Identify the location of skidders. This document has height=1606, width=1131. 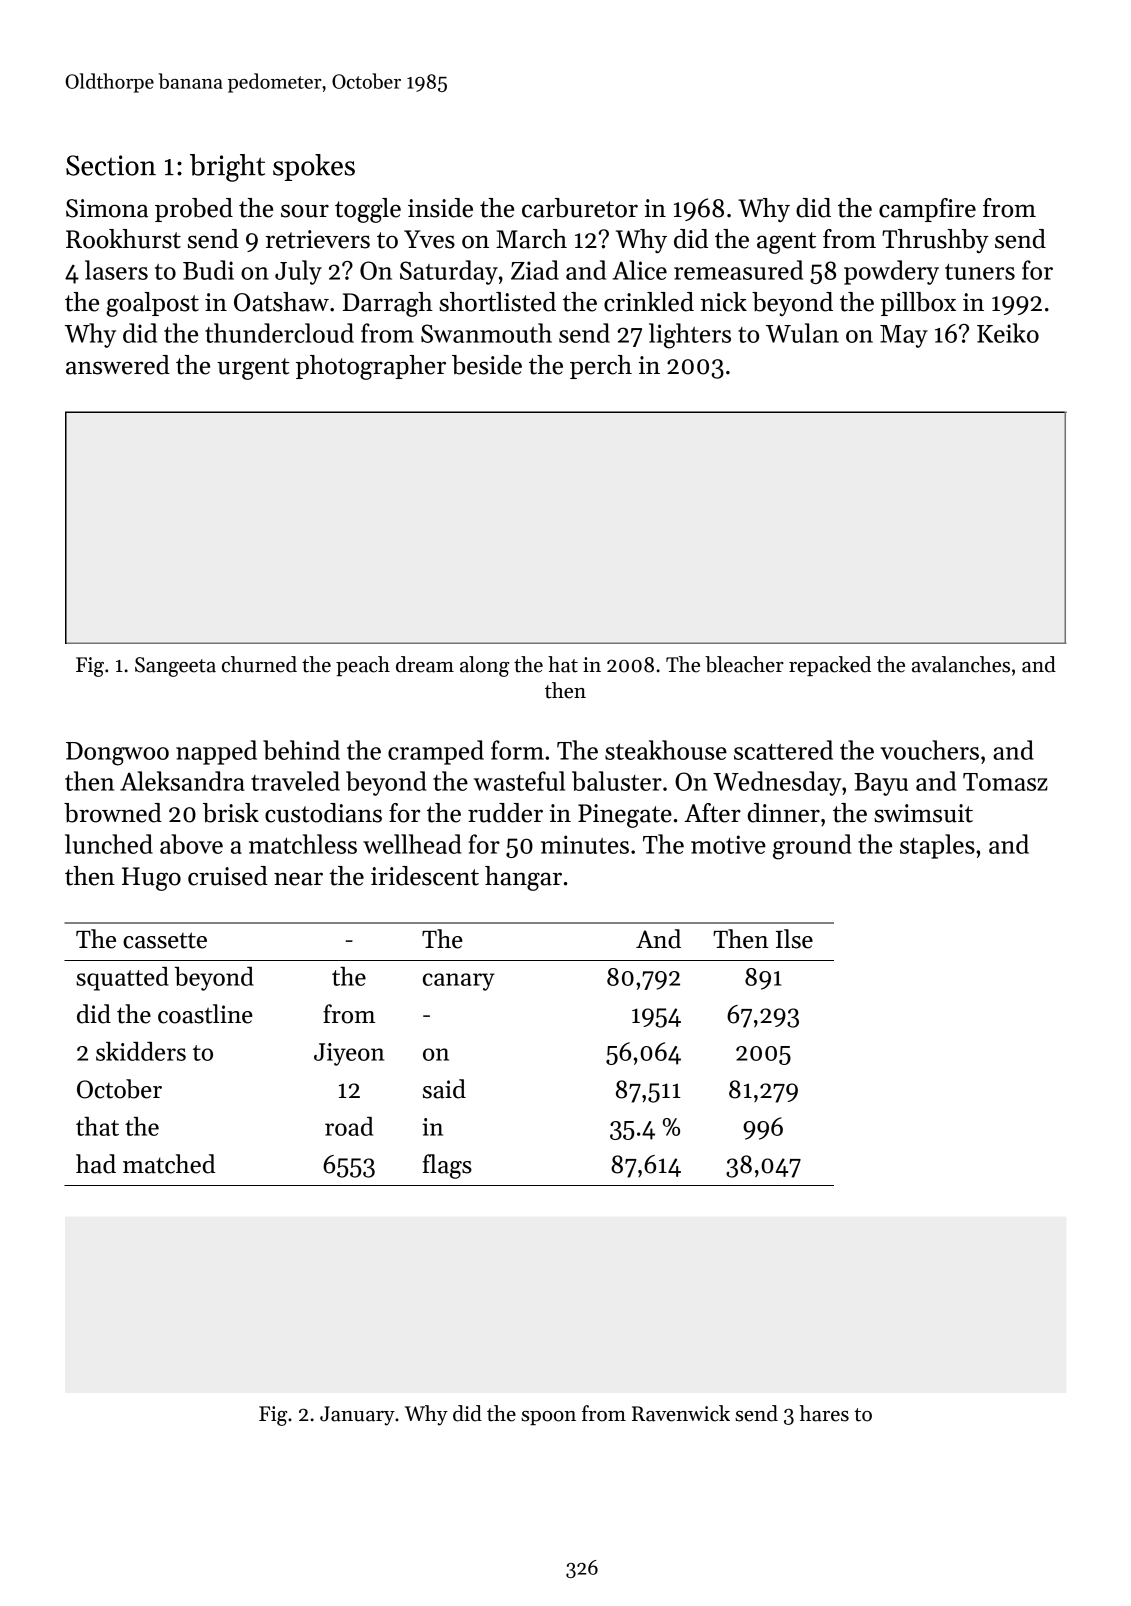
(141, 1051).
